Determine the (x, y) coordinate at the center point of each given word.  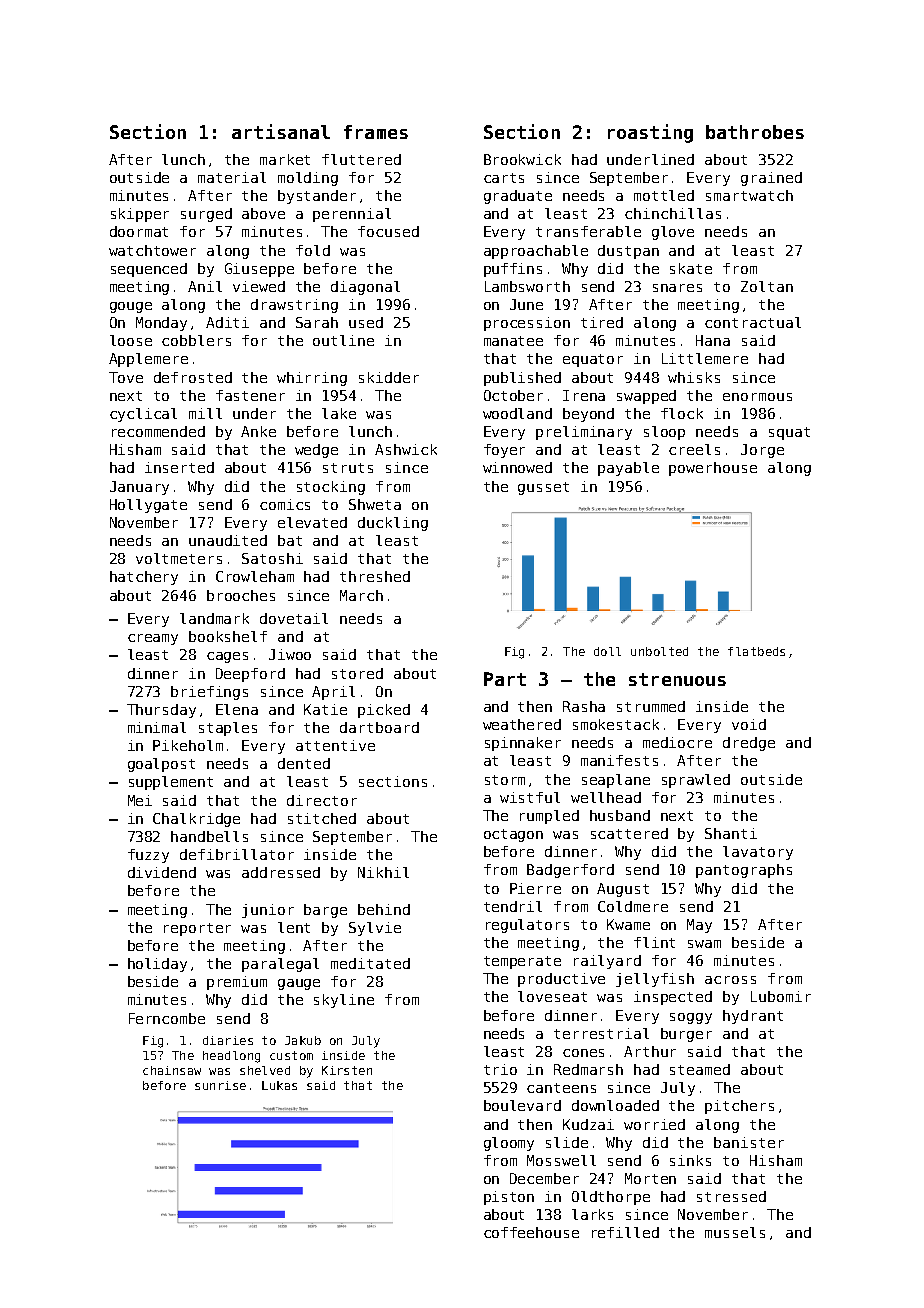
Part (505, 679)
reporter (197, 929)
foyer (504, 451)
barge (325, 911)
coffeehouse (531, 1232)
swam (704, 944)
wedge (316, 451)
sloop (664, 433)
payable (628, 469)
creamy (153, 639)
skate (691, 268)
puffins (513, 270)
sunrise (220, 1085)
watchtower (152, 250)
